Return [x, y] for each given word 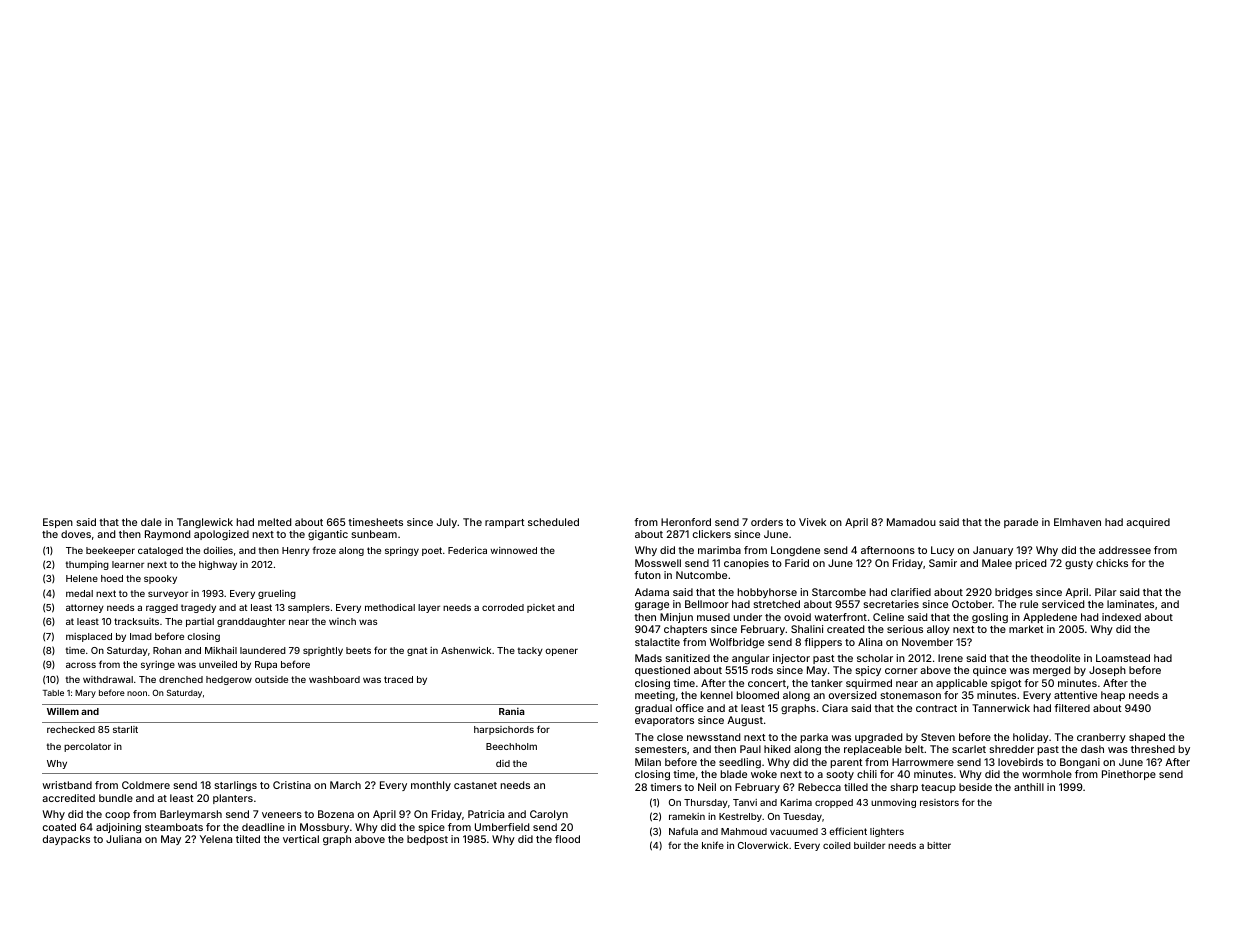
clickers [712, 534]
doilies [218, 550]
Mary [85, 694]
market [1026, 629]
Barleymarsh [191, 815]
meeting [655, 696]
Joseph [1107, 671]
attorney [85, 608]
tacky [530, 651]
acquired [1148, 523]
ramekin [687, 816]
